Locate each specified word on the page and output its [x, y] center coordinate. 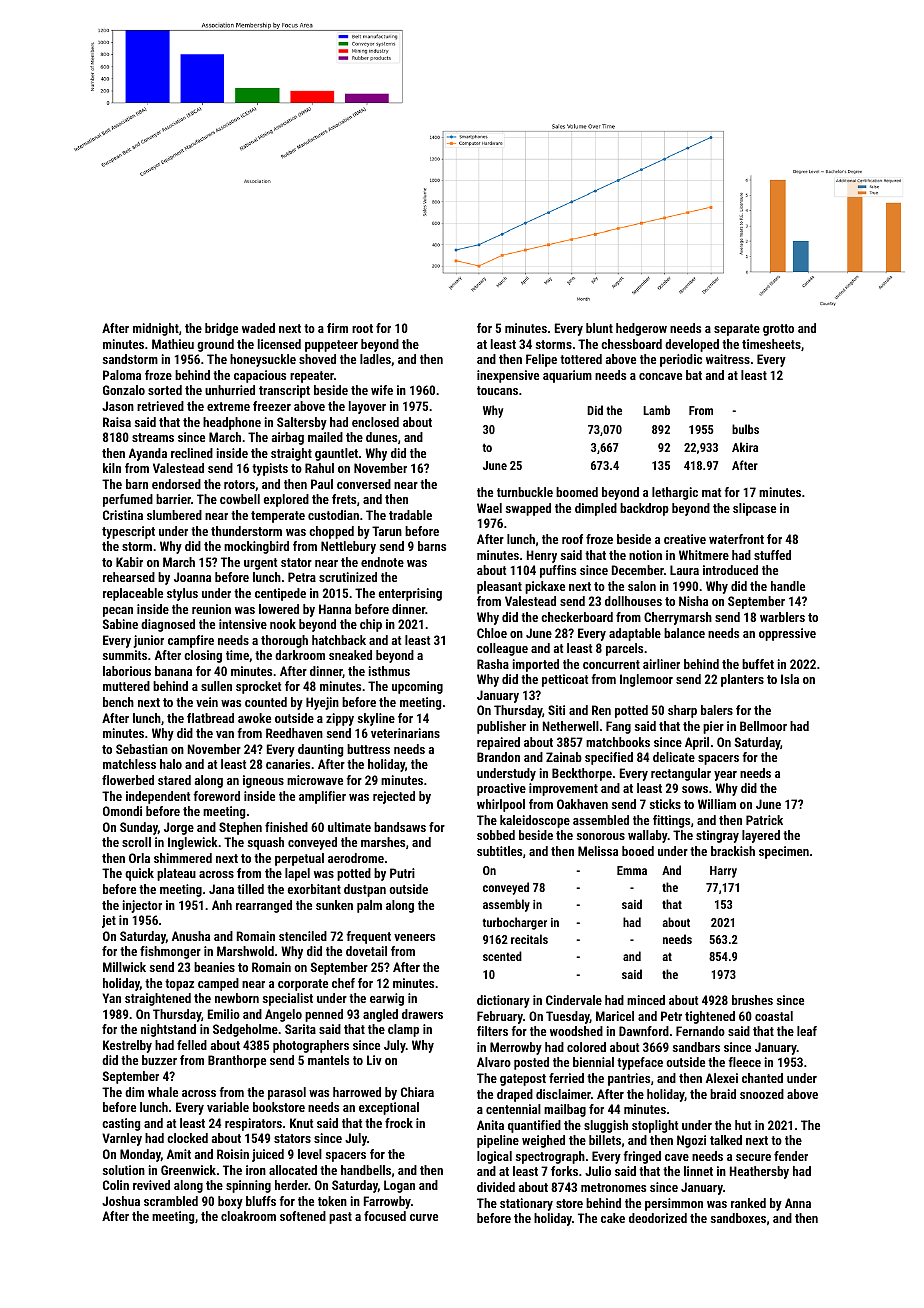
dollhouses [633, 601]
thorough [284, 641]
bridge [221, 329]
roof [572, 539]
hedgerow [641, 329]
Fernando [700, 1031]
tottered [581, 359]
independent [158, 797]
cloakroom [248, 1216]
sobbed [496, 835]
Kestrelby [127, 1046]
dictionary [503, 1001]
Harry [723, 872]
